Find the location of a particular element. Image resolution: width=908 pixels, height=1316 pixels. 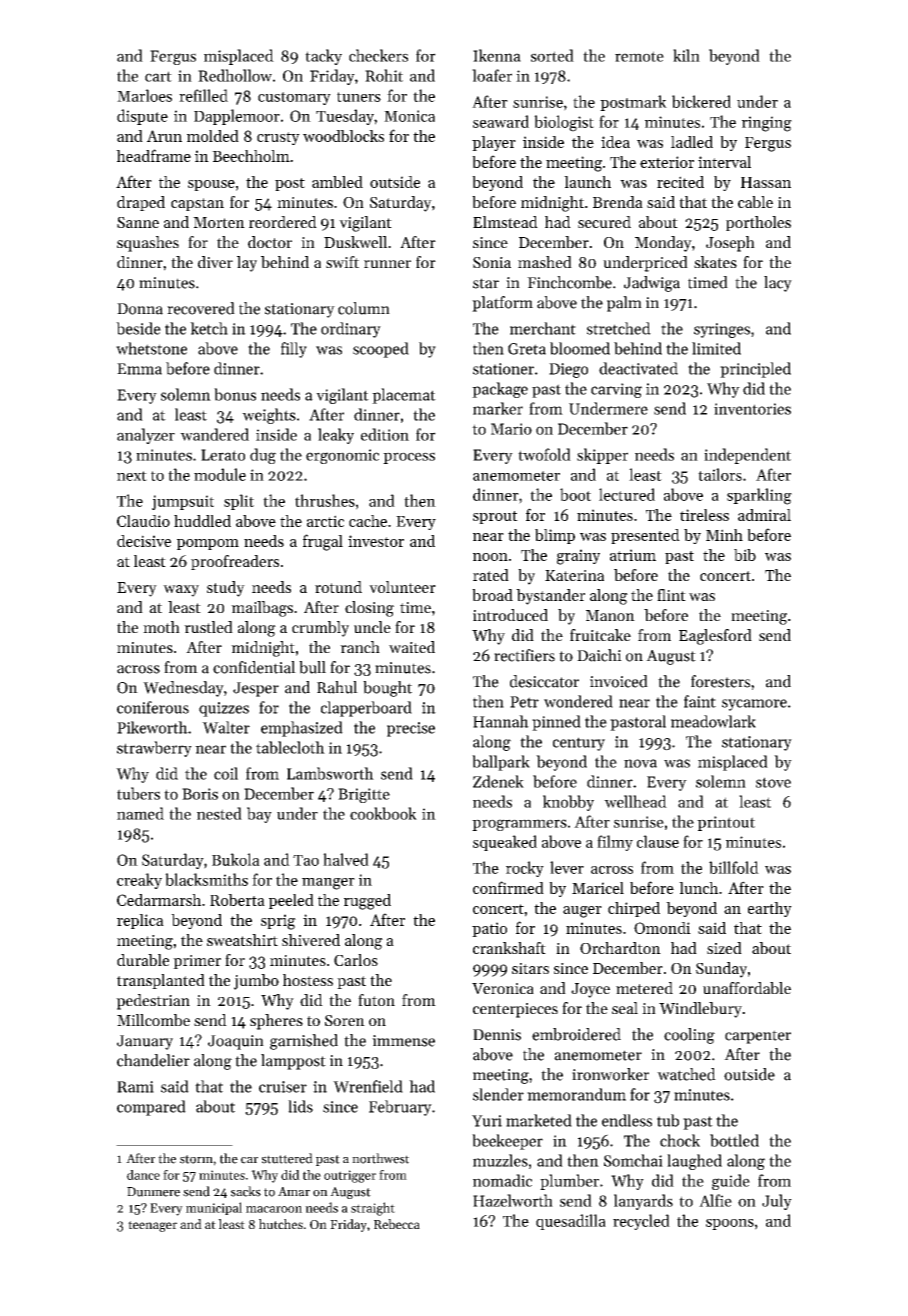

filly is located at coordinates (294, 350).
